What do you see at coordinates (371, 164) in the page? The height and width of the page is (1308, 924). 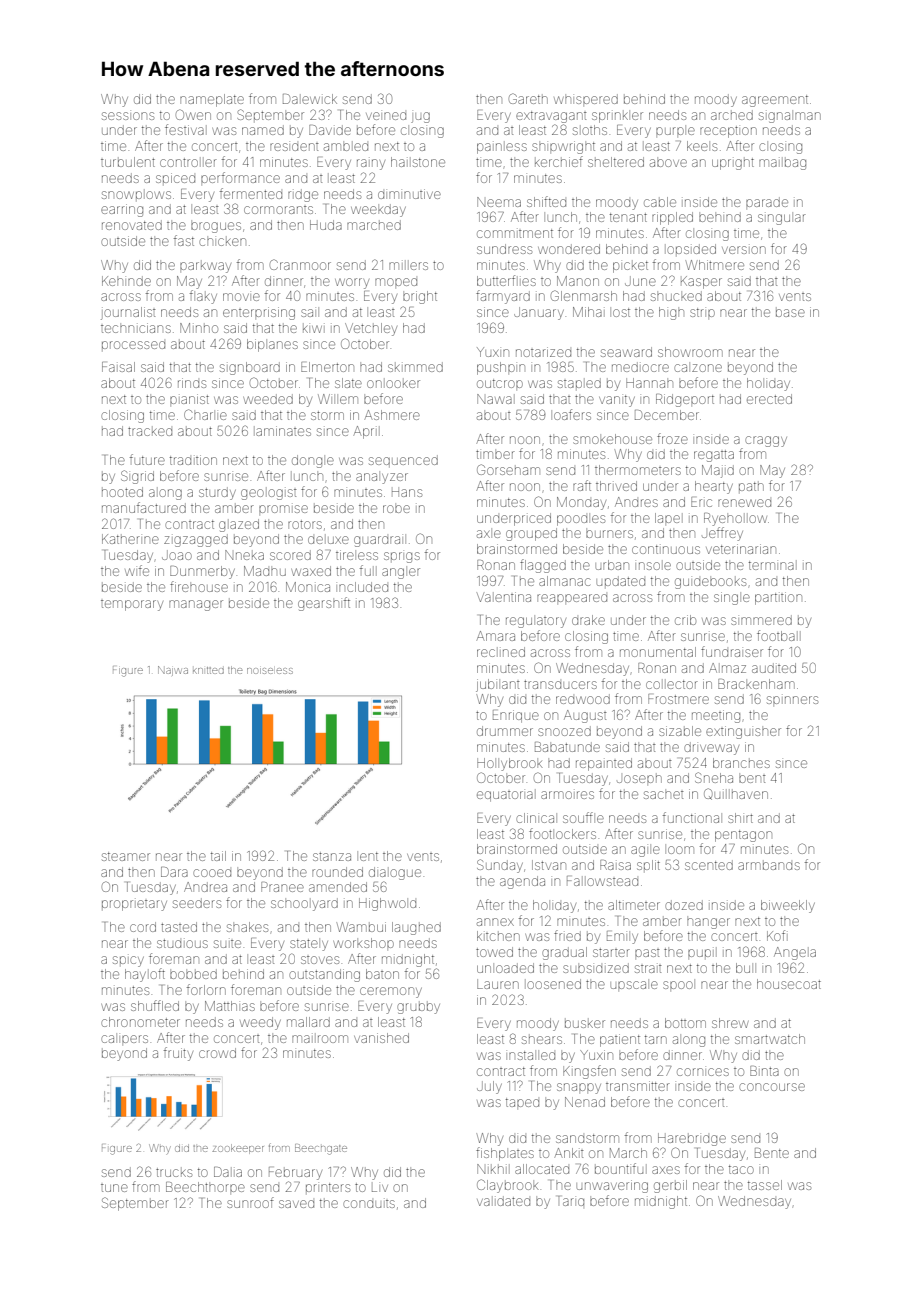 I see `rainy` at bounding box center [371, 164].
